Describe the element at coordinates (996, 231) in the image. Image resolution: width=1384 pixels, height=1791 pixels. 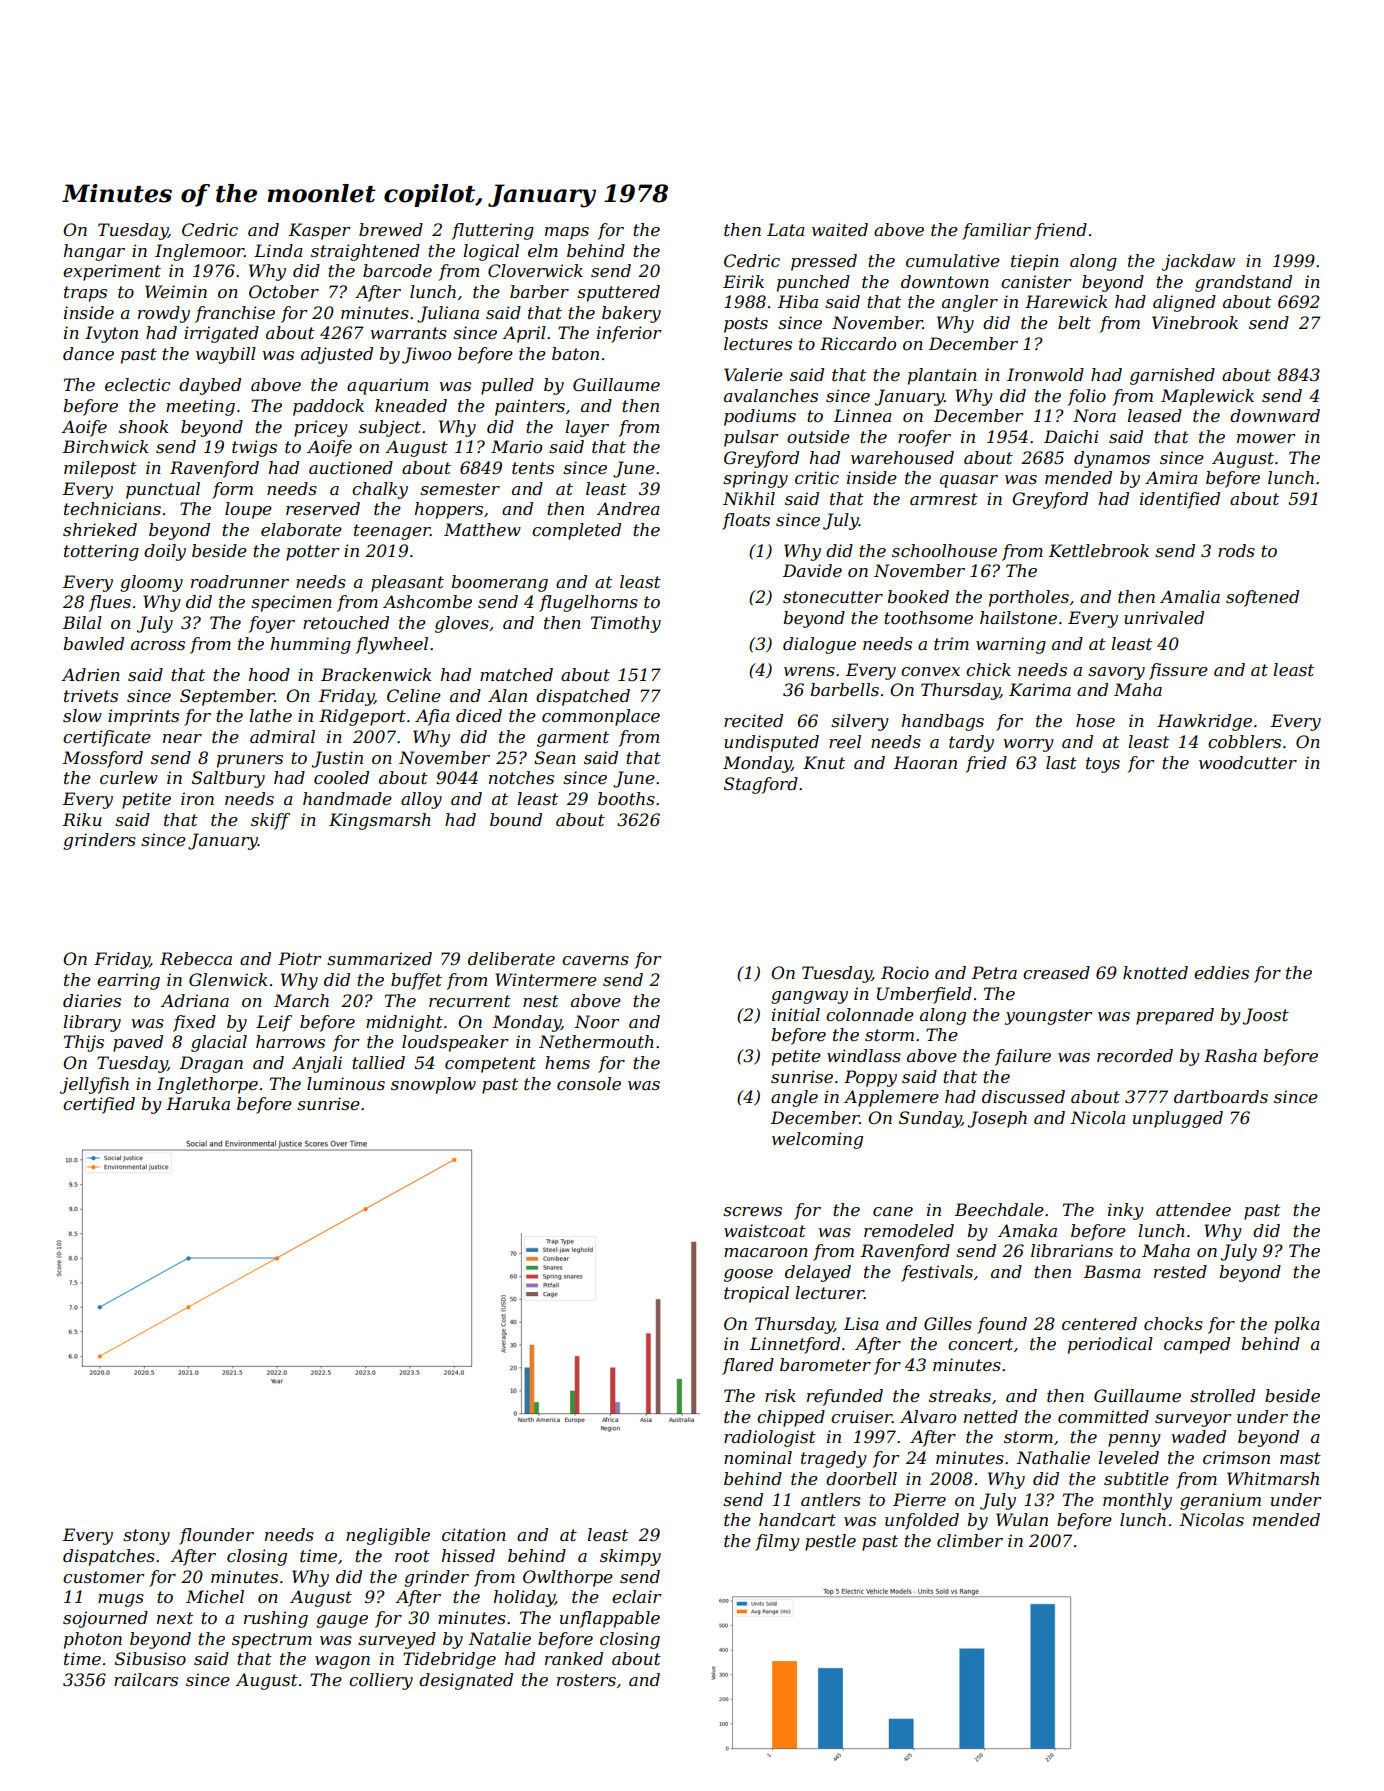
I see `familiar` at that location.
